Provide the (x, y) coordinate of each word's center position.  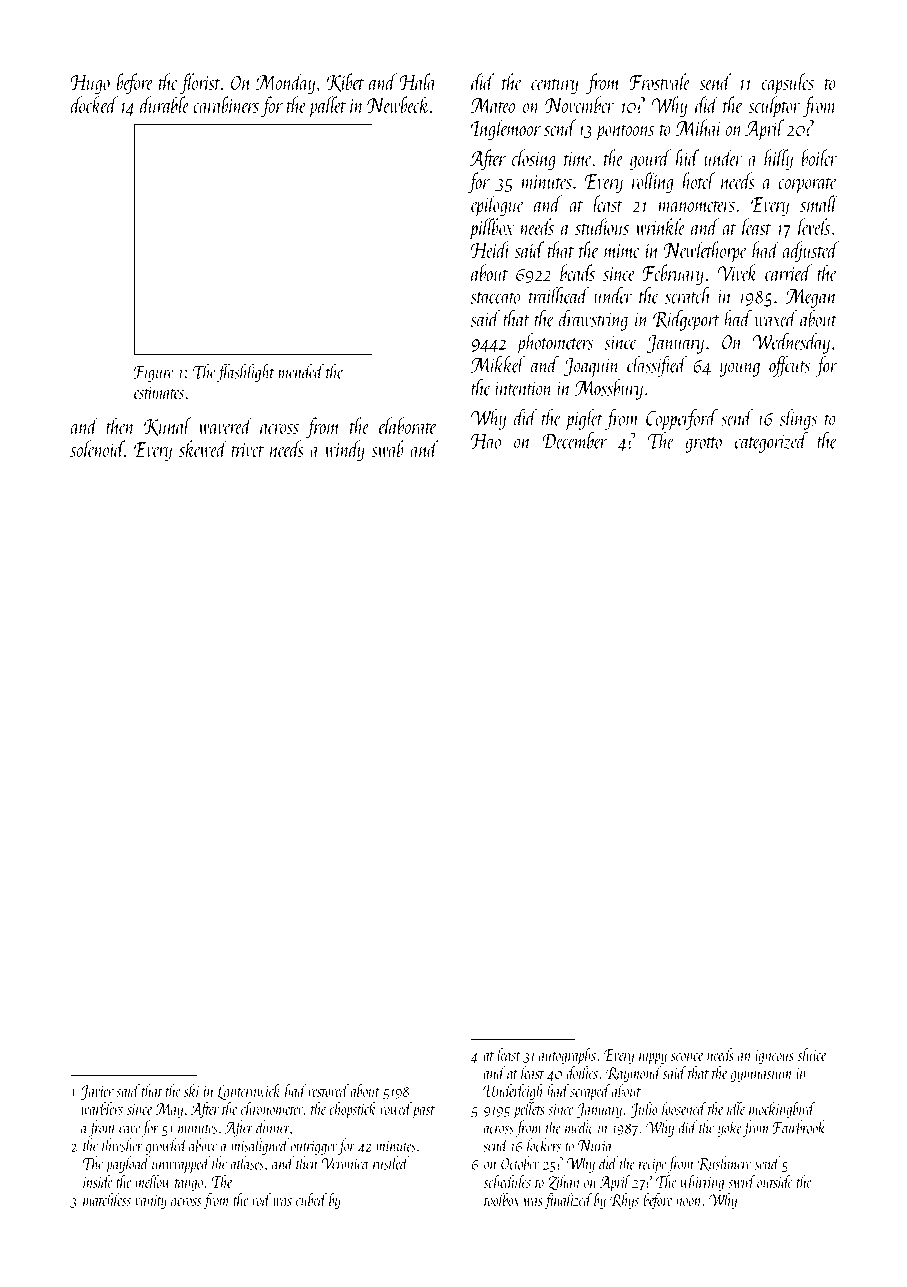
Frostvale (660, 81)
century (555, 86)
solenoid (97, 448)
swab (387, 448)
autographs (567, 1056)
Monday (285, 83)
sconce (687, 1057)
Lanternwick (249, 1092)
